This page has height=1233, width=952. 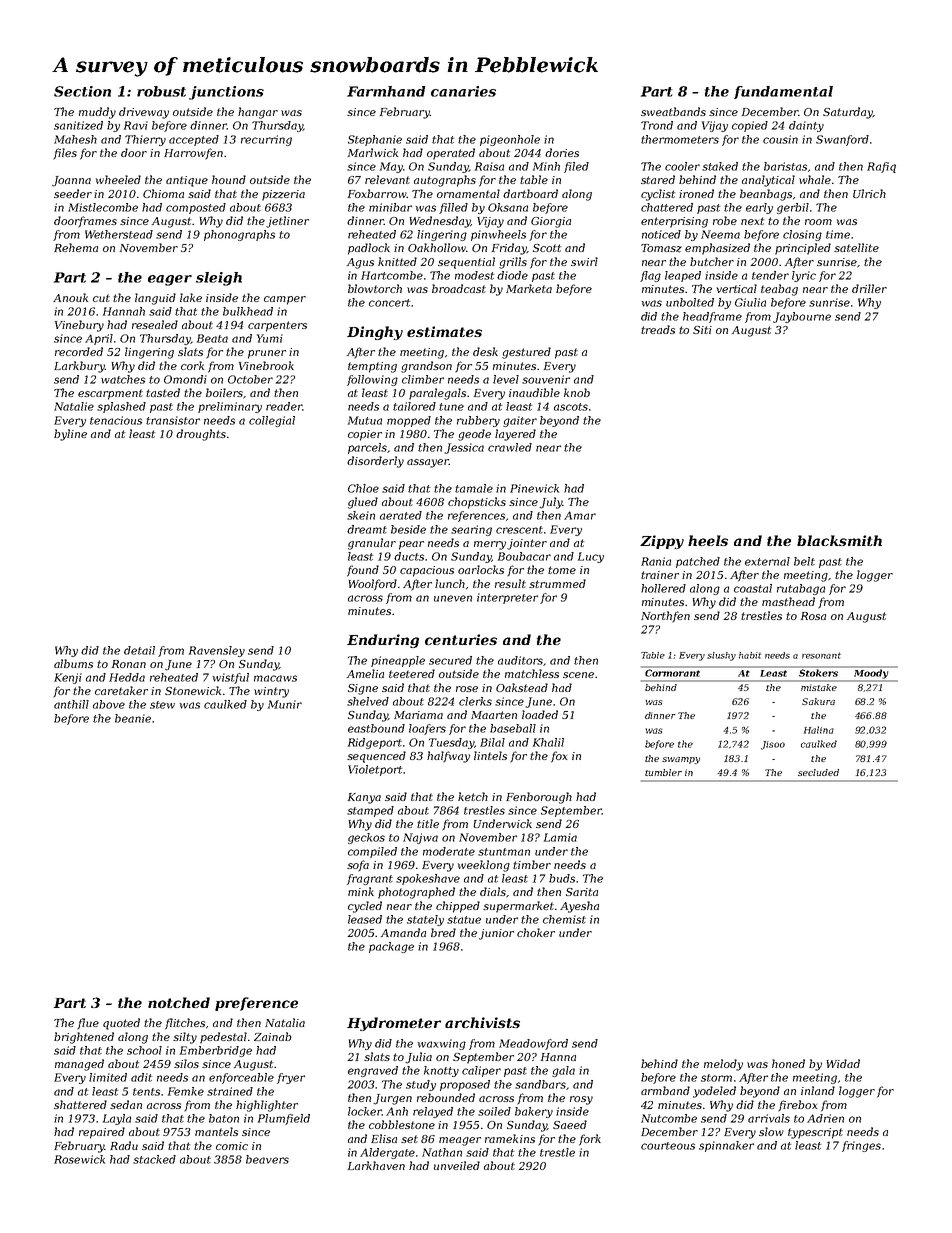 I want to click on quoted, so click(x=121, y=1024).
